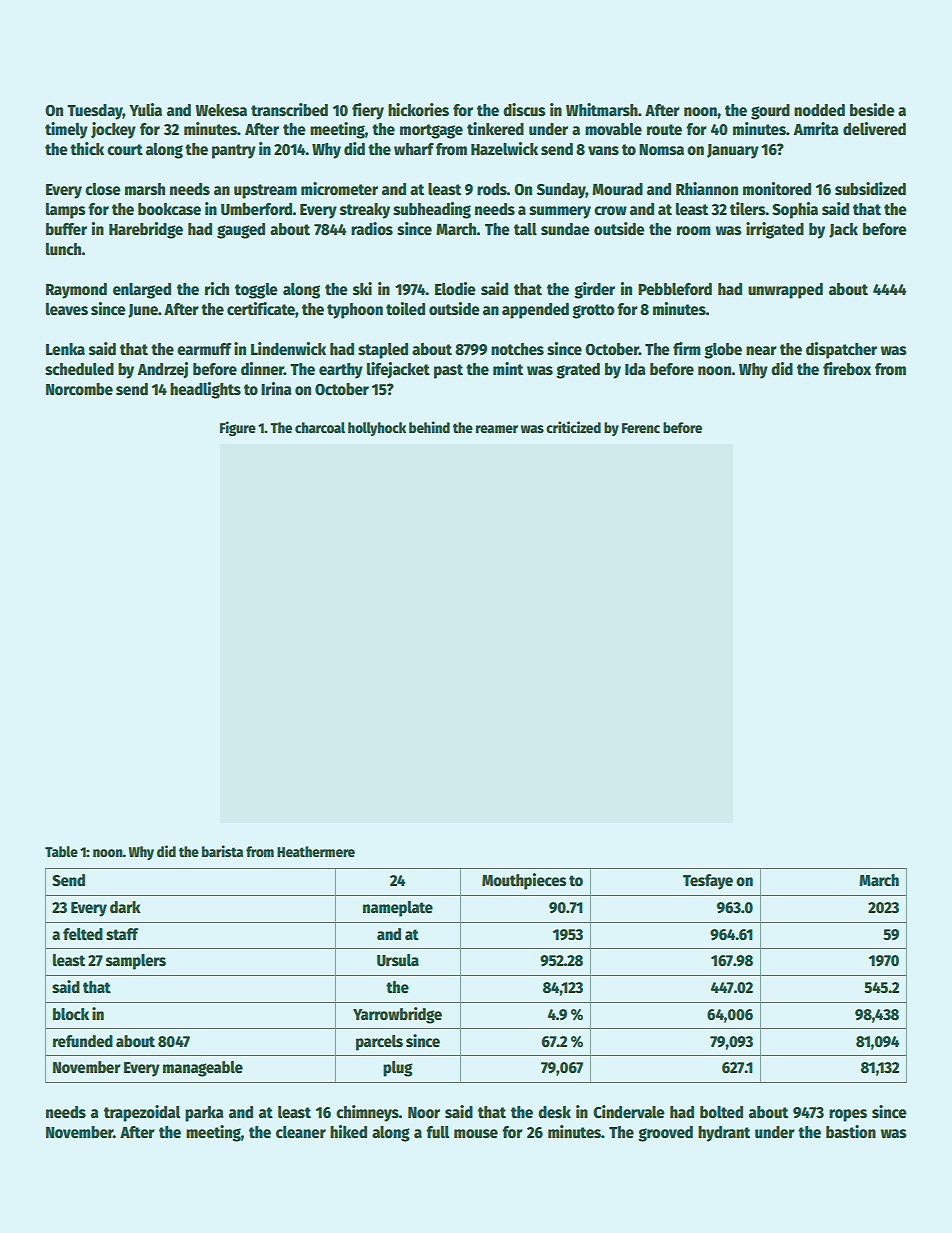  Describe the element at coordinates (377, 429) in the screenshot. I see `hollyhock` at that location.
